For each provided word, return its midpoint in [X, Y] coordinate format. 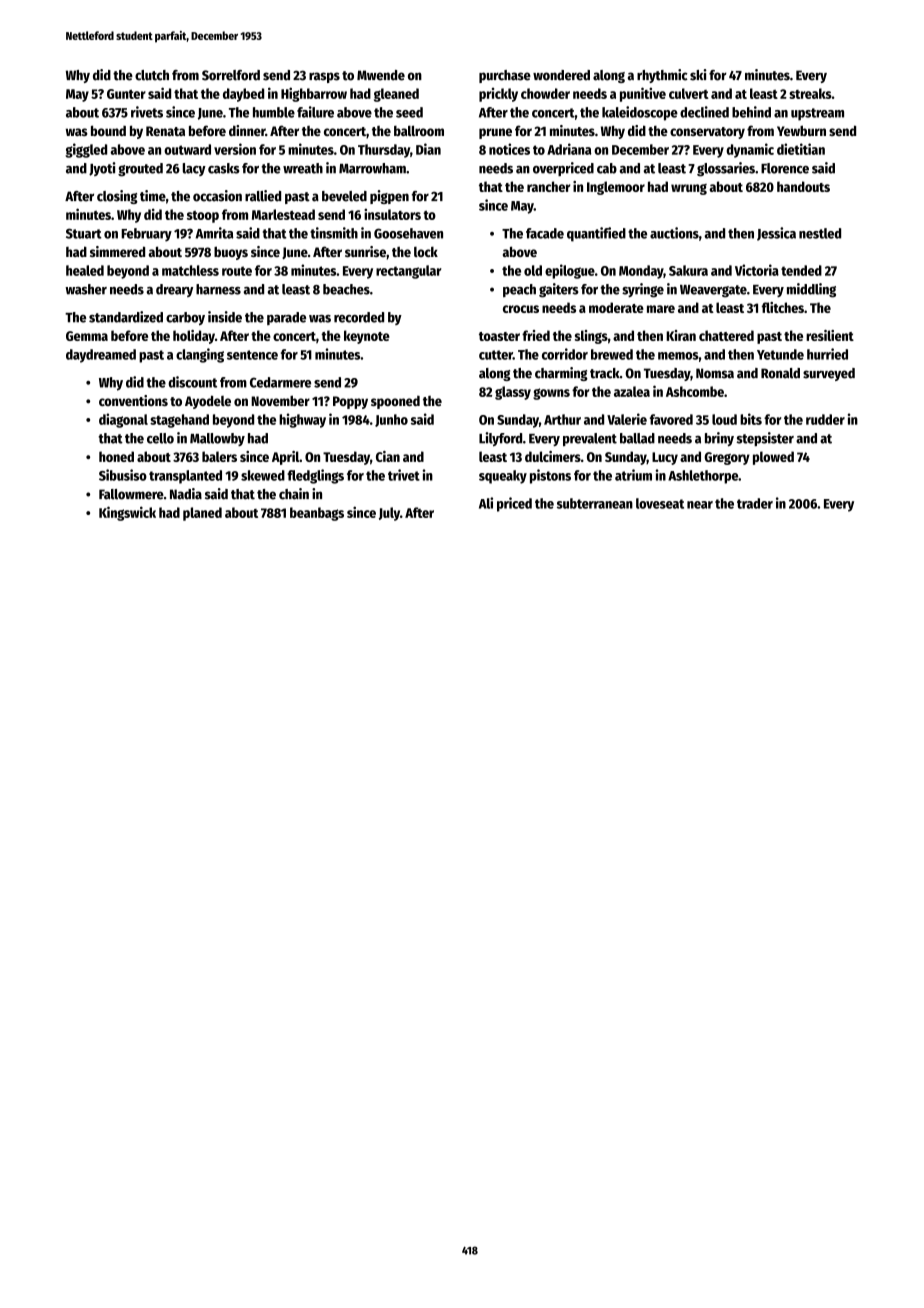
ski [698, 75]
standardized [126, 317]
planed [202, 514]
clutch [152, 75]
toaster [499, 336]
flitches [783, 307]
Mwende [381, 75]
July [389, 514]
